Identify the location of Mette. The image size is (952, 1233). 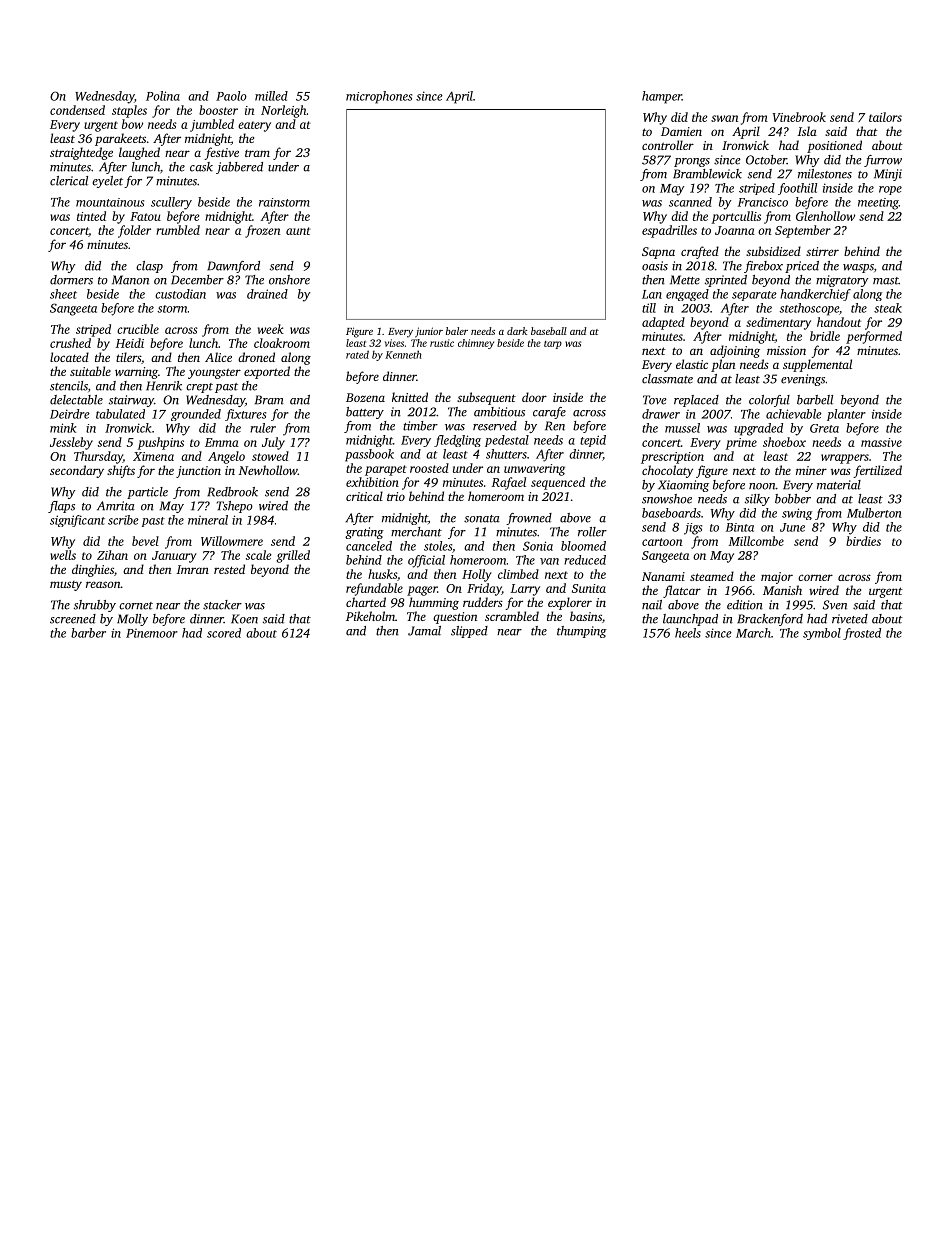
(685, 280).
